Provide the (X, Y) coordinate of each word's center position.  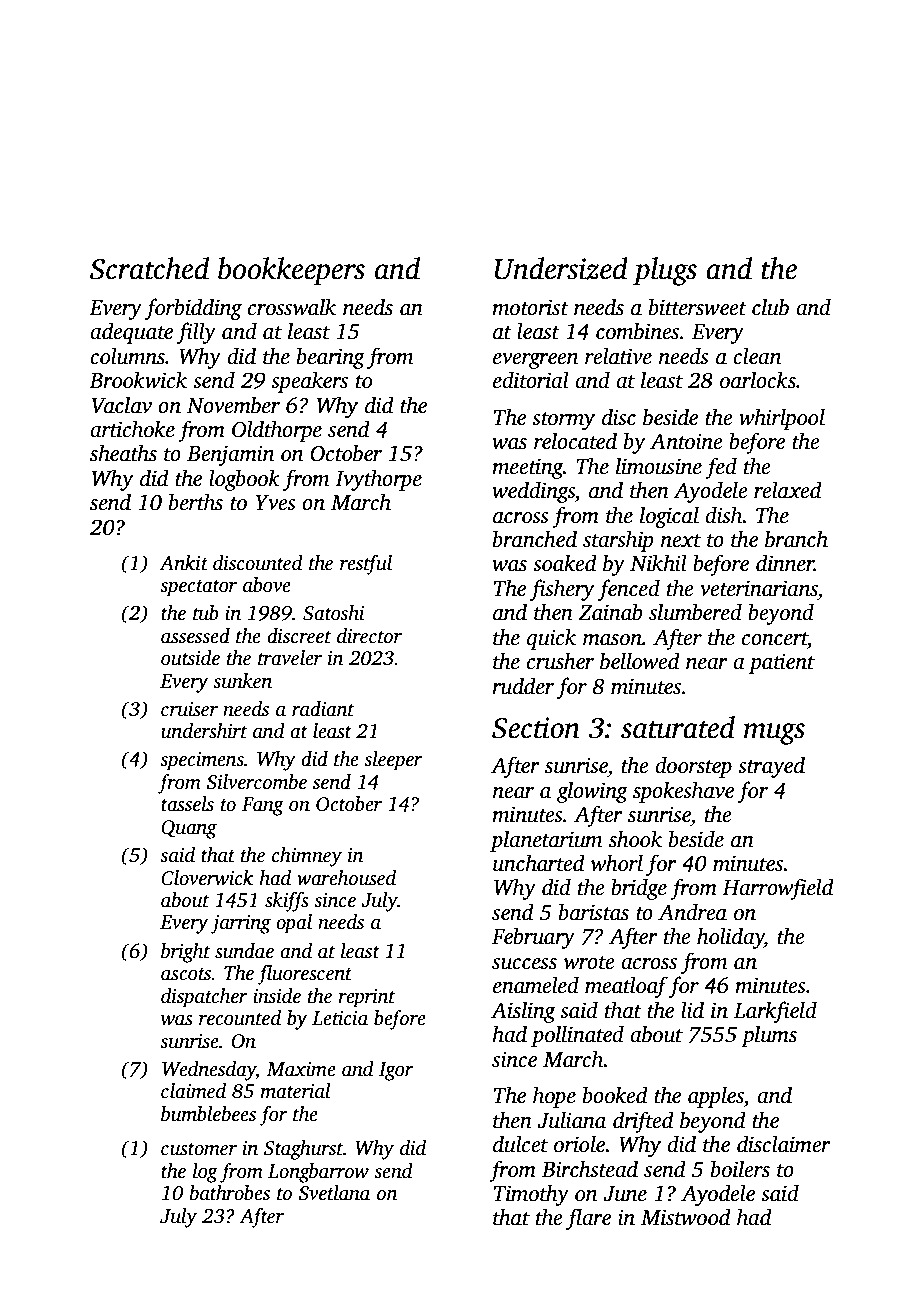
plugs (665, 271)
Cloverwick (207, 878)
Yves (275, 503)
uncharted (539, 863)
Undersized (561, 268)
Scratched (149, 268)
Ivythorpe (378, 480)
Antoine (686, 441)
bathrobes (230, 1193)
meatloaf (626, 987)
